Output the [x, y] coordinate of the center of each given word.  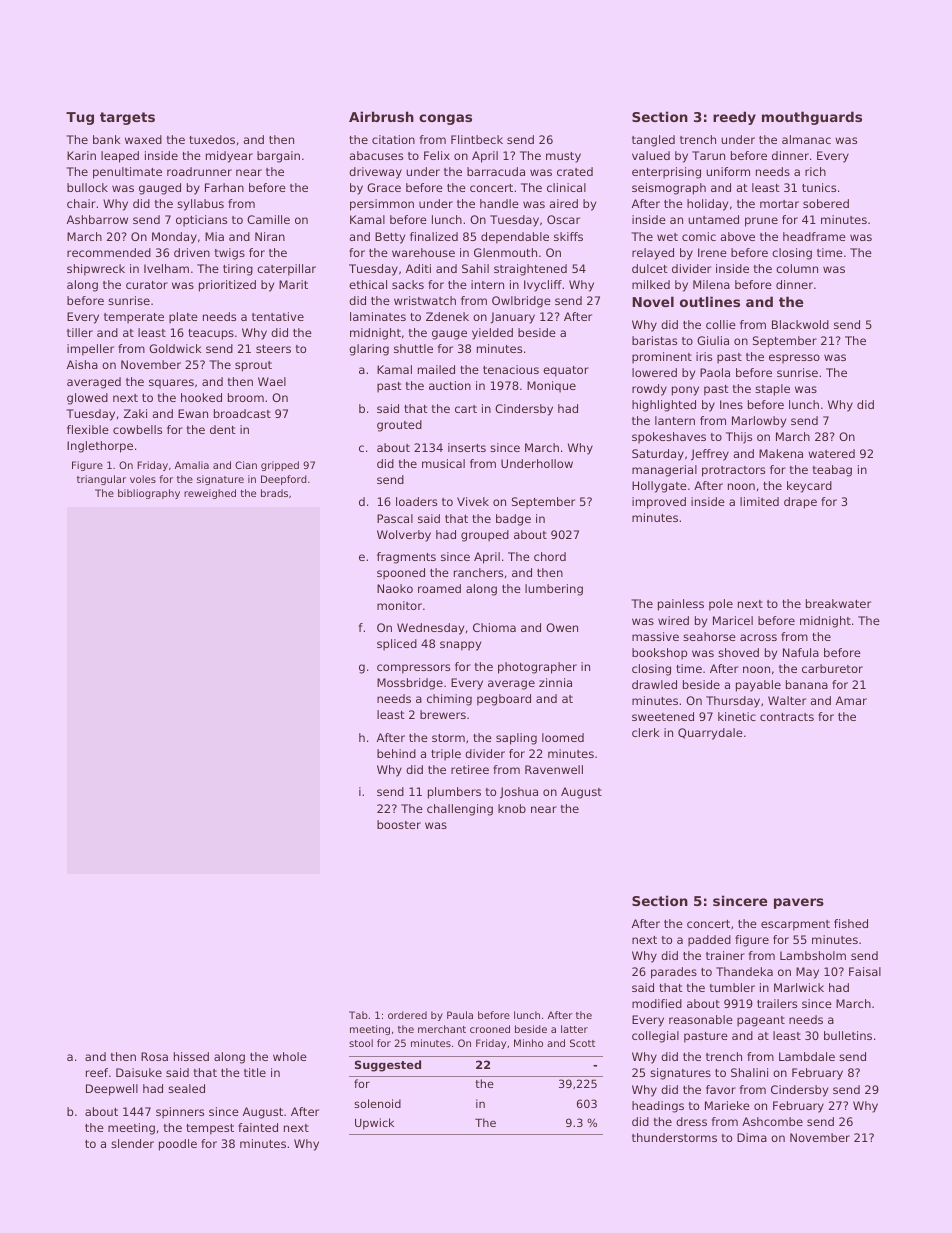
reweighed [210, 494]
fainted [258, 1127]
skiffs [568, 236]
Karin [81, 155]
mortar [779, 204]
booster [399, 824]
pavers [799, 903]
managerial [664, 471]
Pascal [395, 518]
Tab [358, 1015]
